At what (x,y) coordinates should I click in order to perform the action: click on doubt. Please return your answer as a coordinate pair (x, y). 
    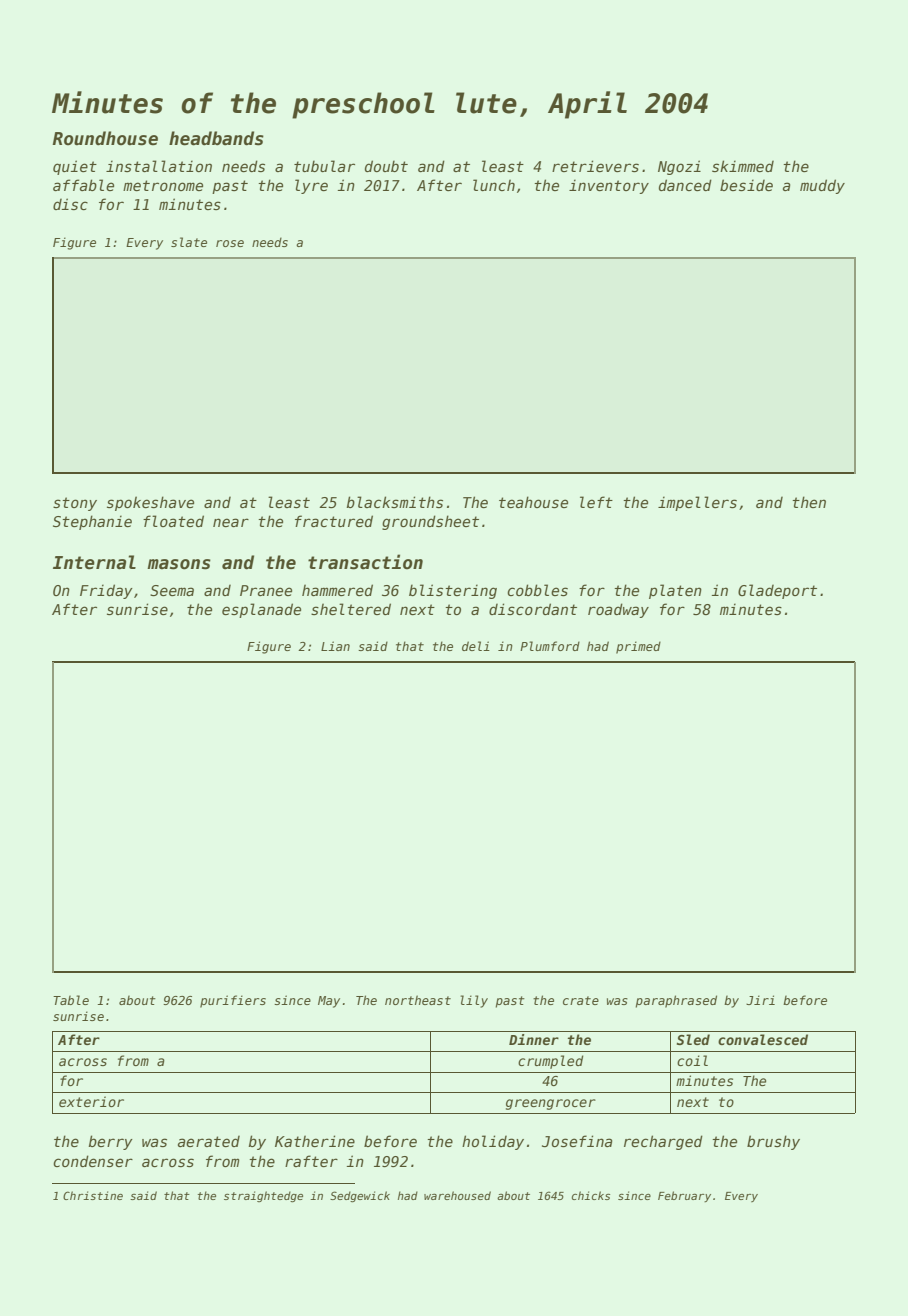
    Looking at the image, I should click on (386, 166).
